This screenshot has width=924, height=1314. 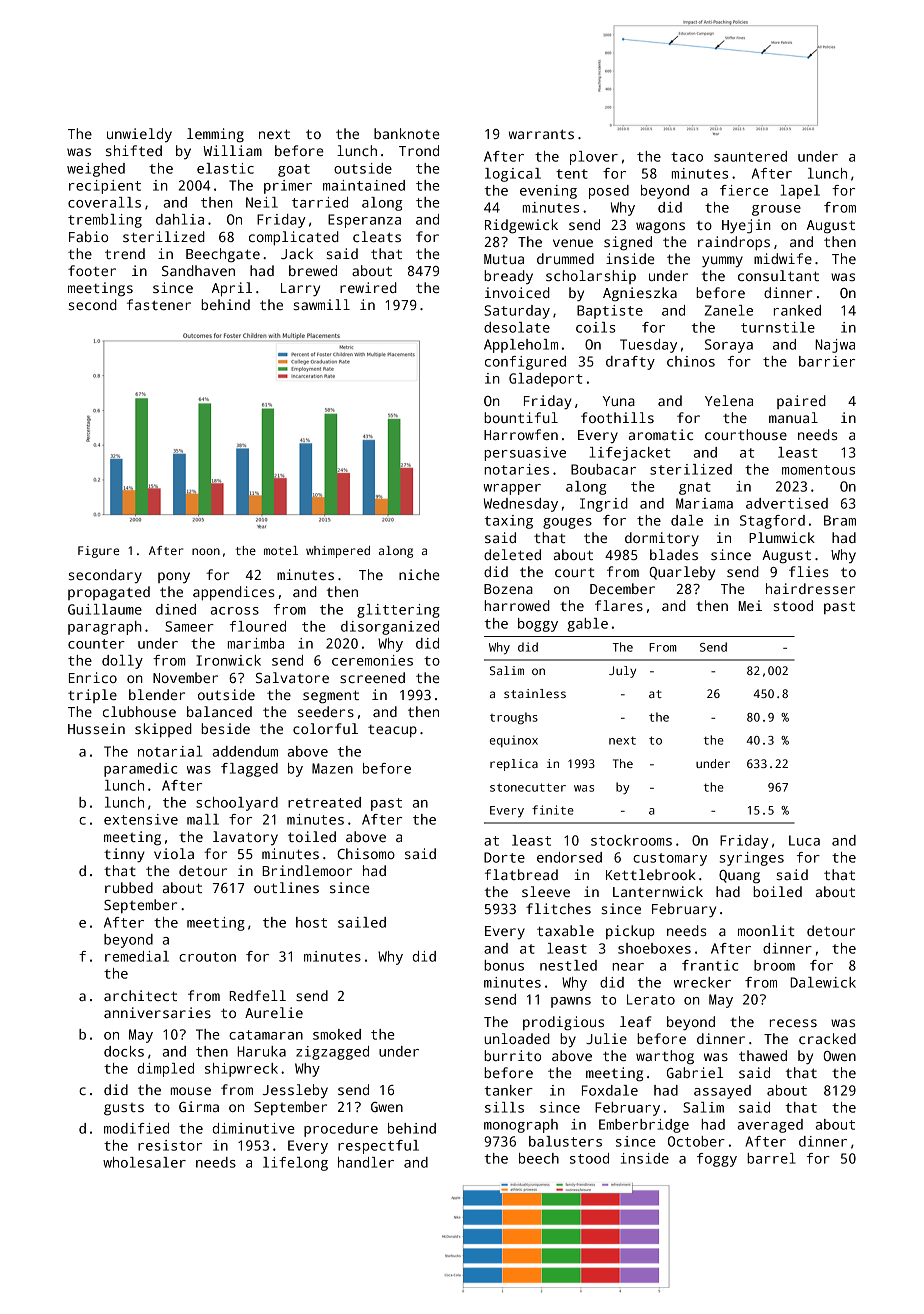 I want to click on troughs, so click(x=514, y=718).
